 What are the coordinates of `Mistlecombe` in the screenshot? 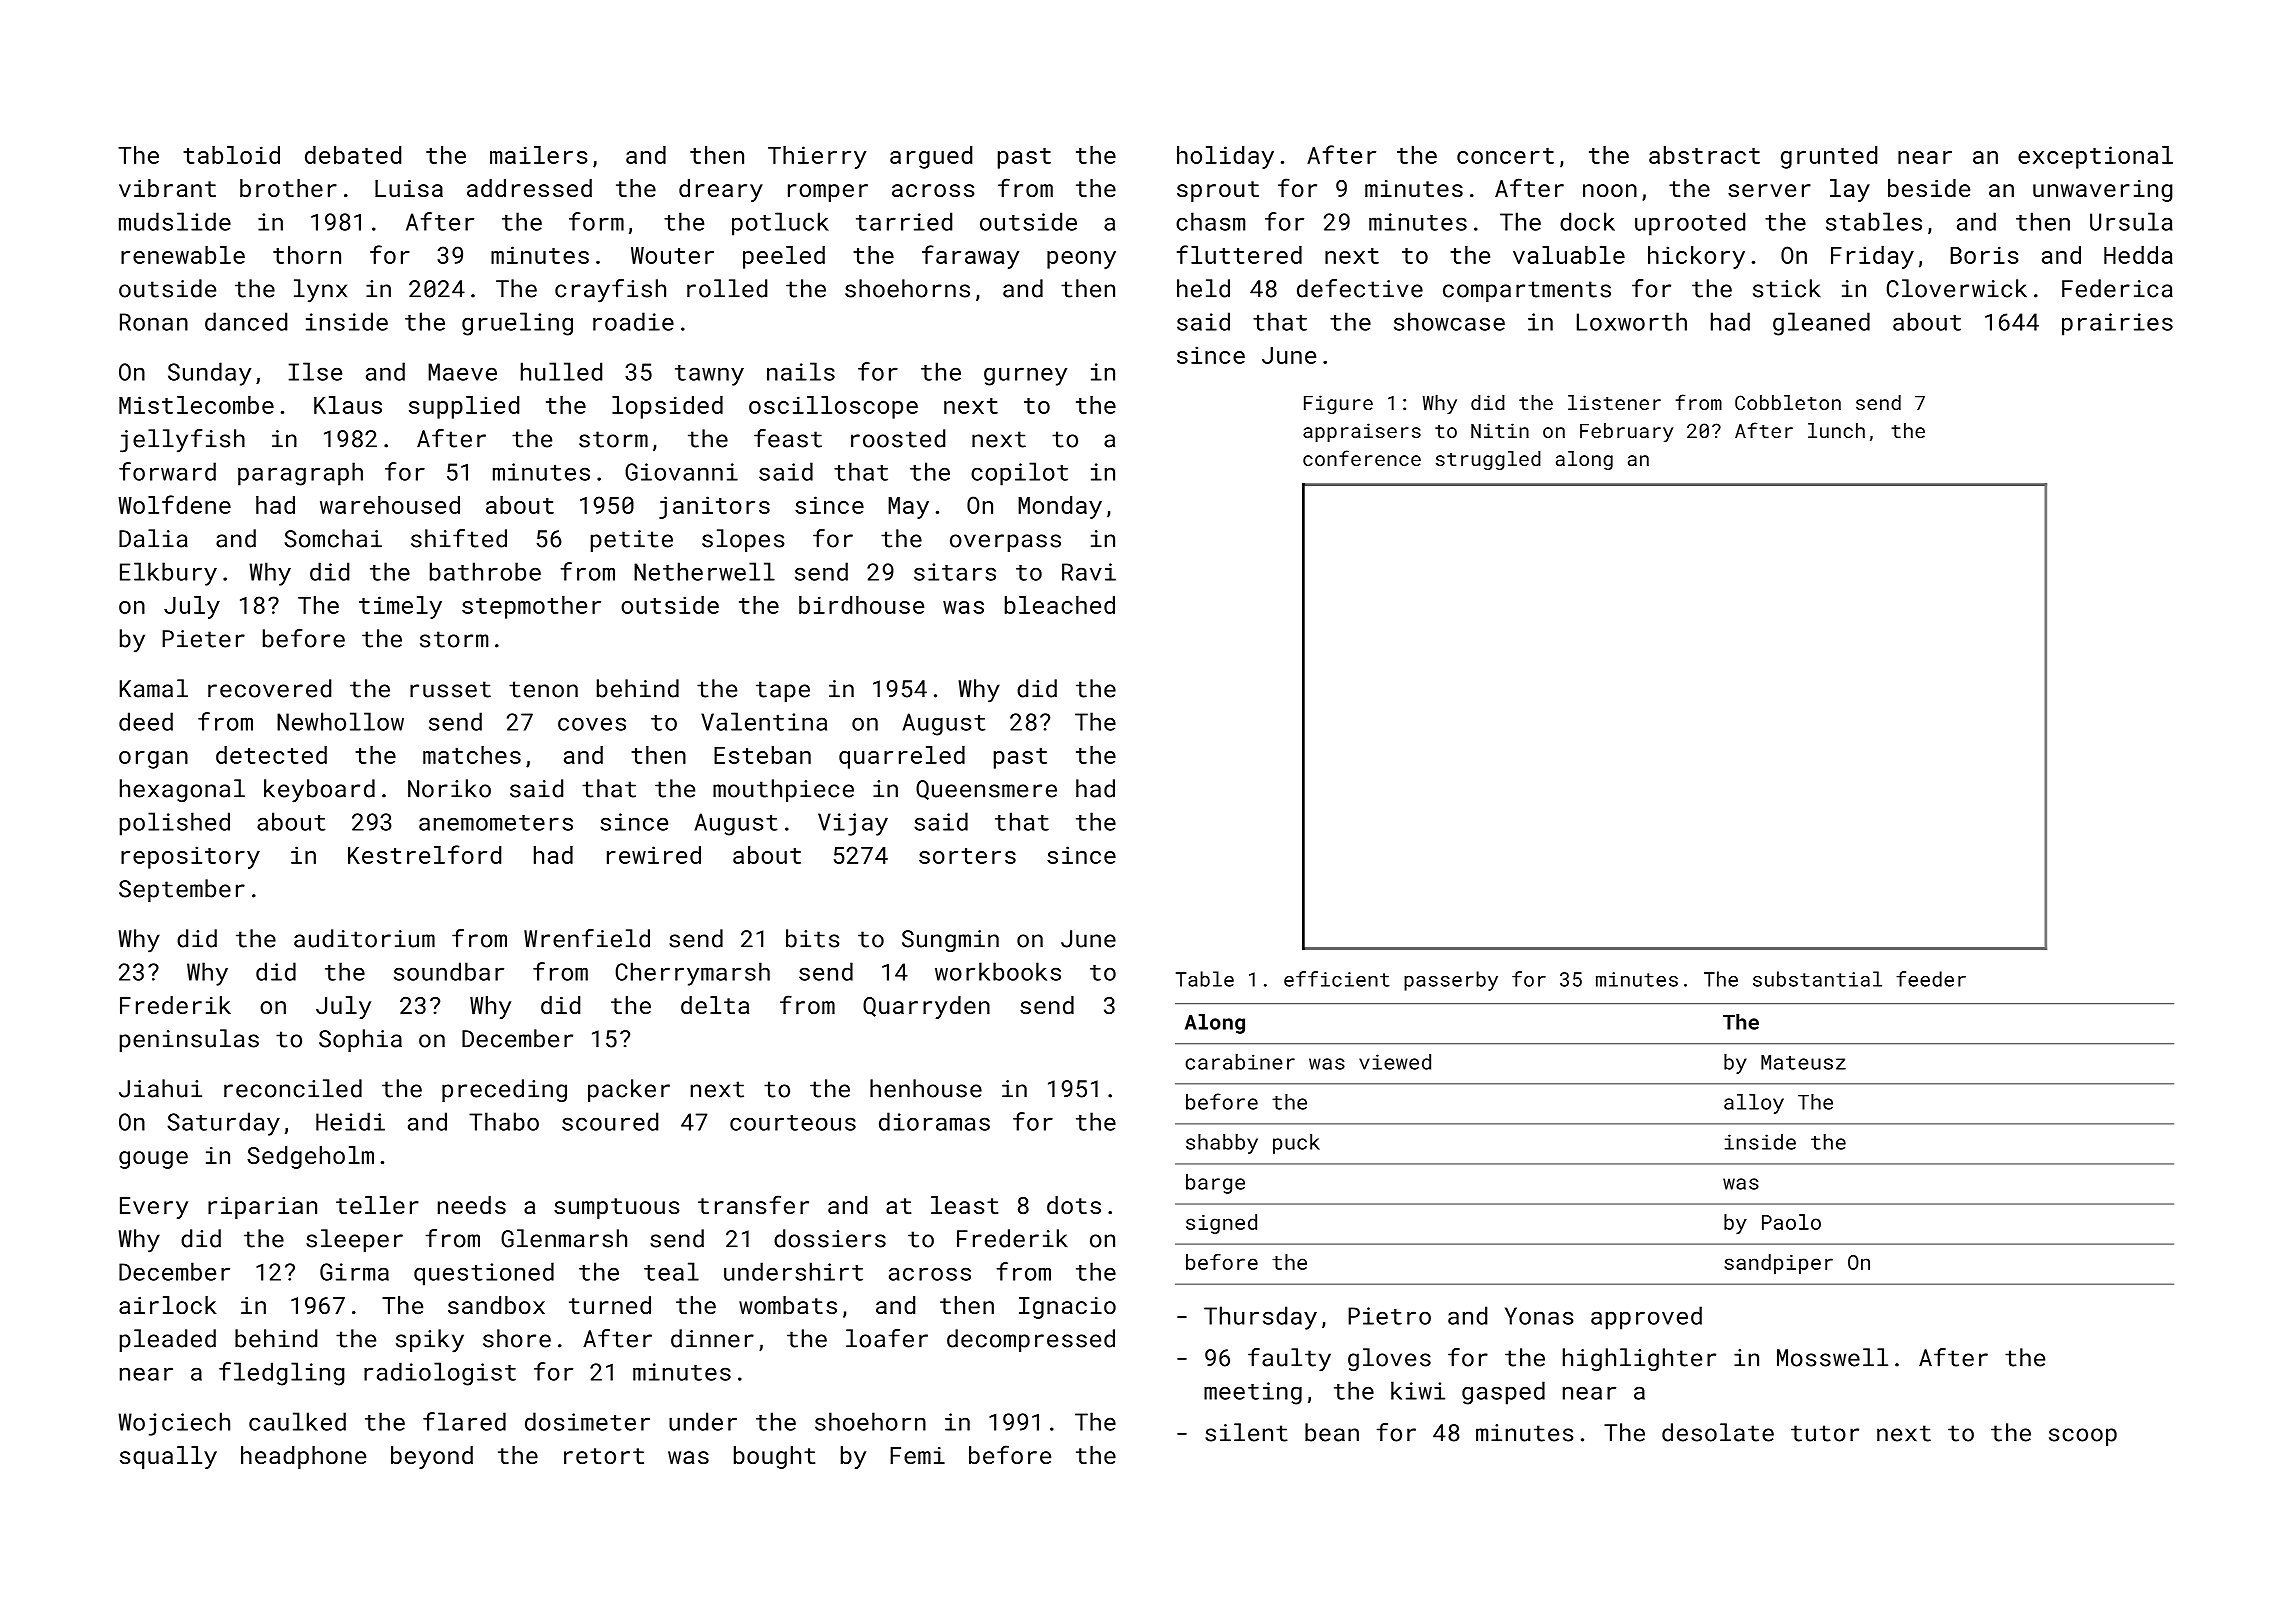 It's located at (196, 405).
